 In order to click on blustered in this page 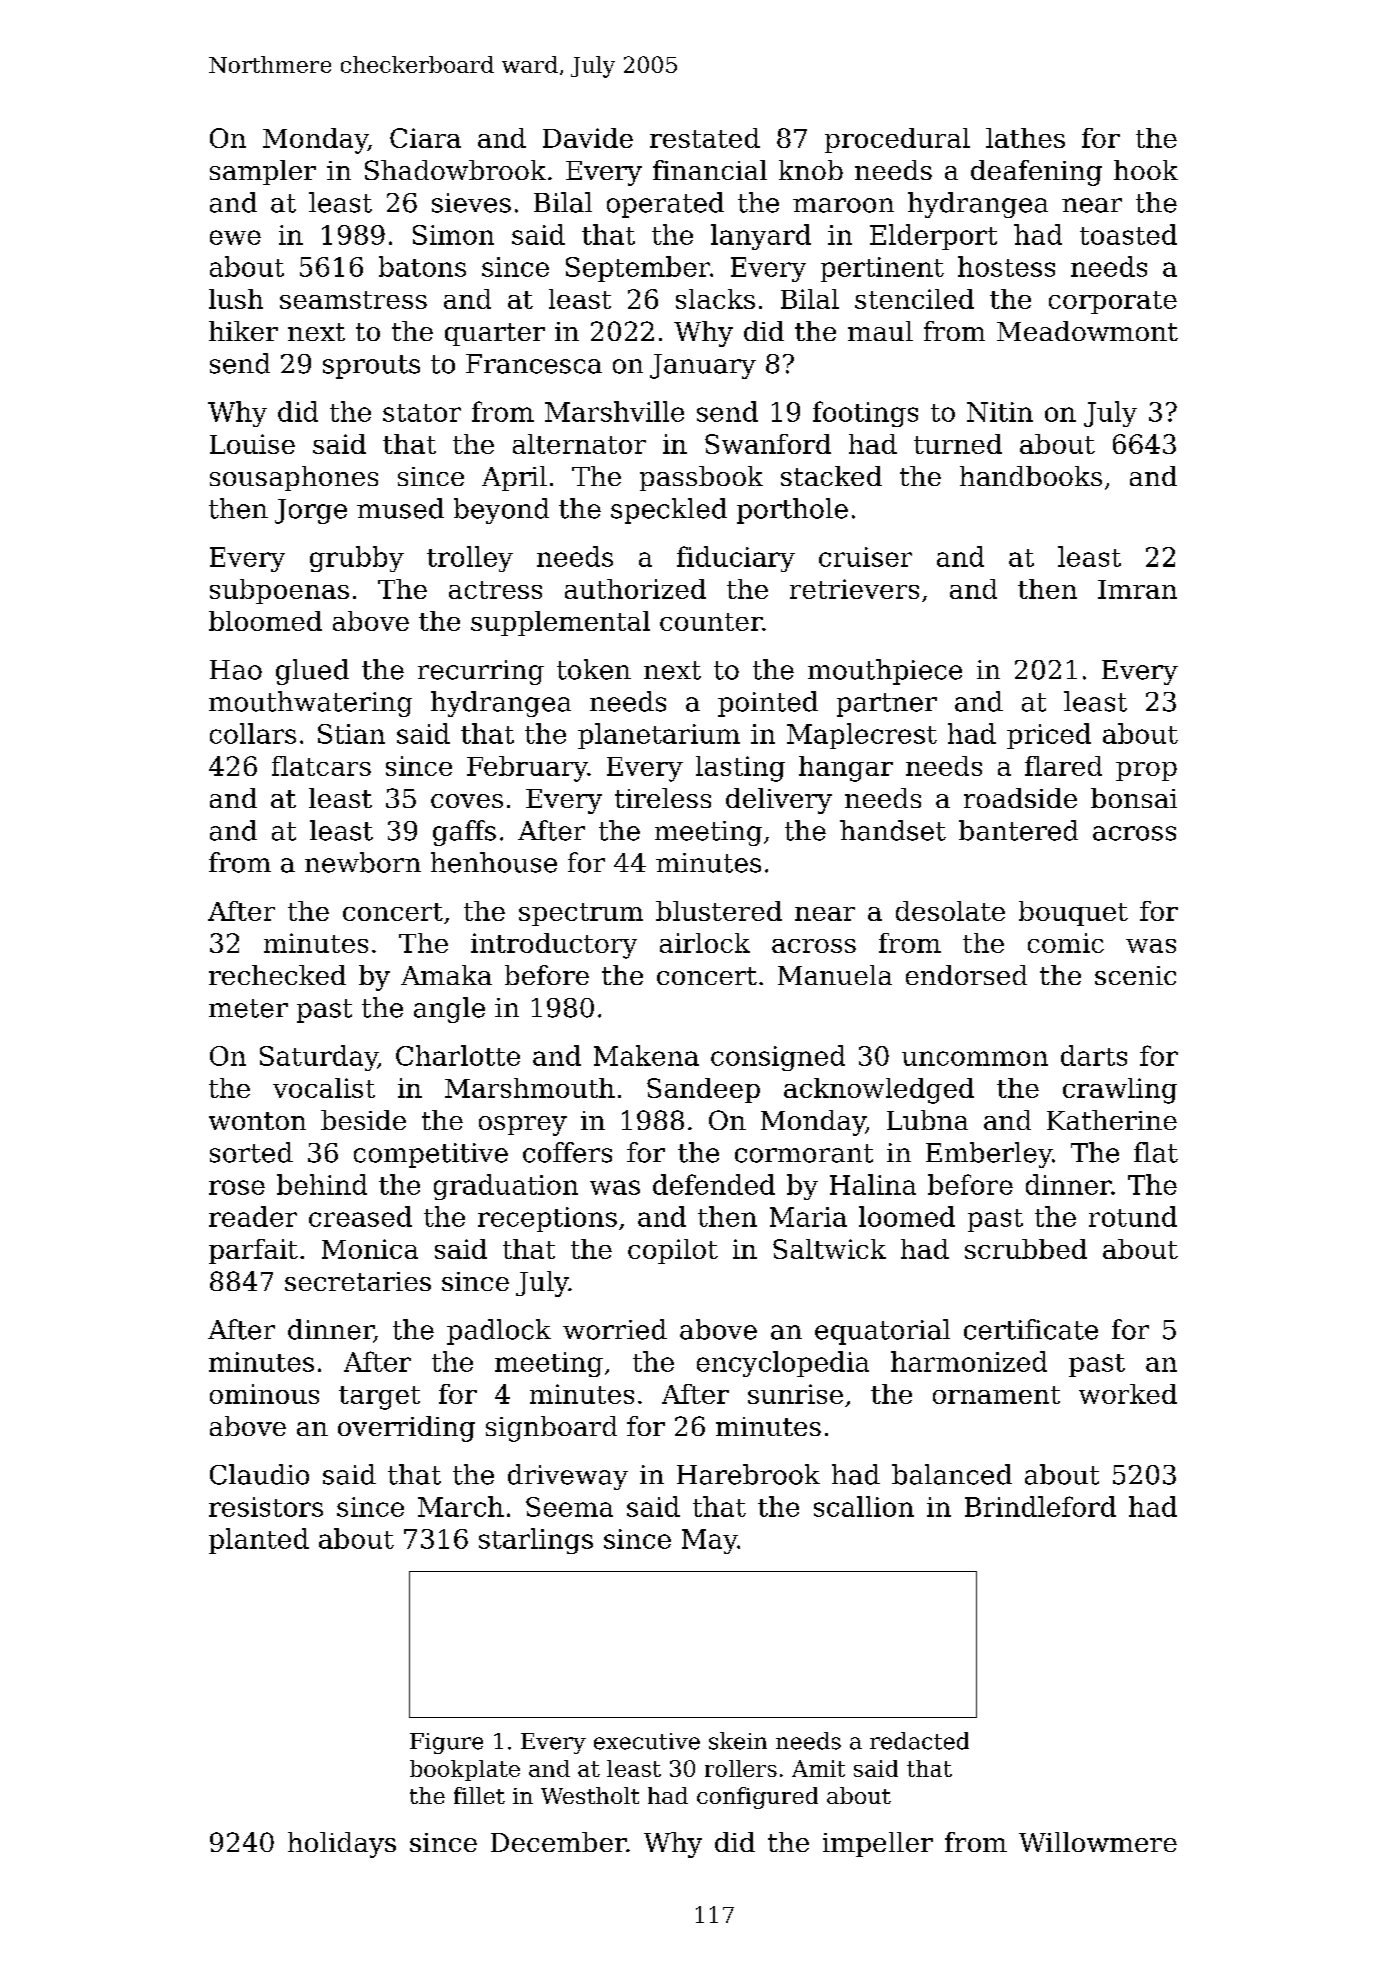, I will do `click(719, 911)`.
